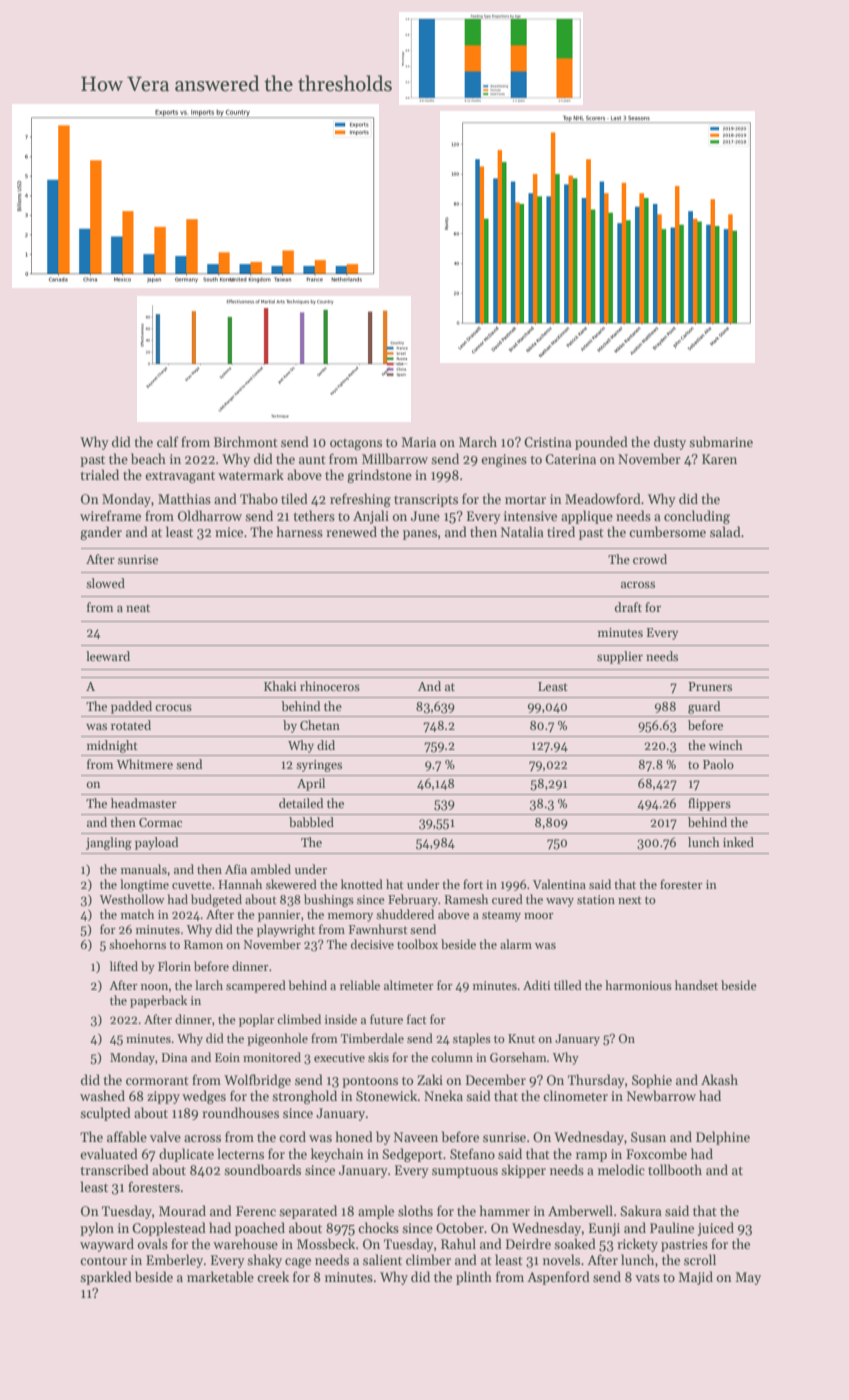 This screenshot has width=849, height=1400. I want to click on concluding, so click(697, 517).
